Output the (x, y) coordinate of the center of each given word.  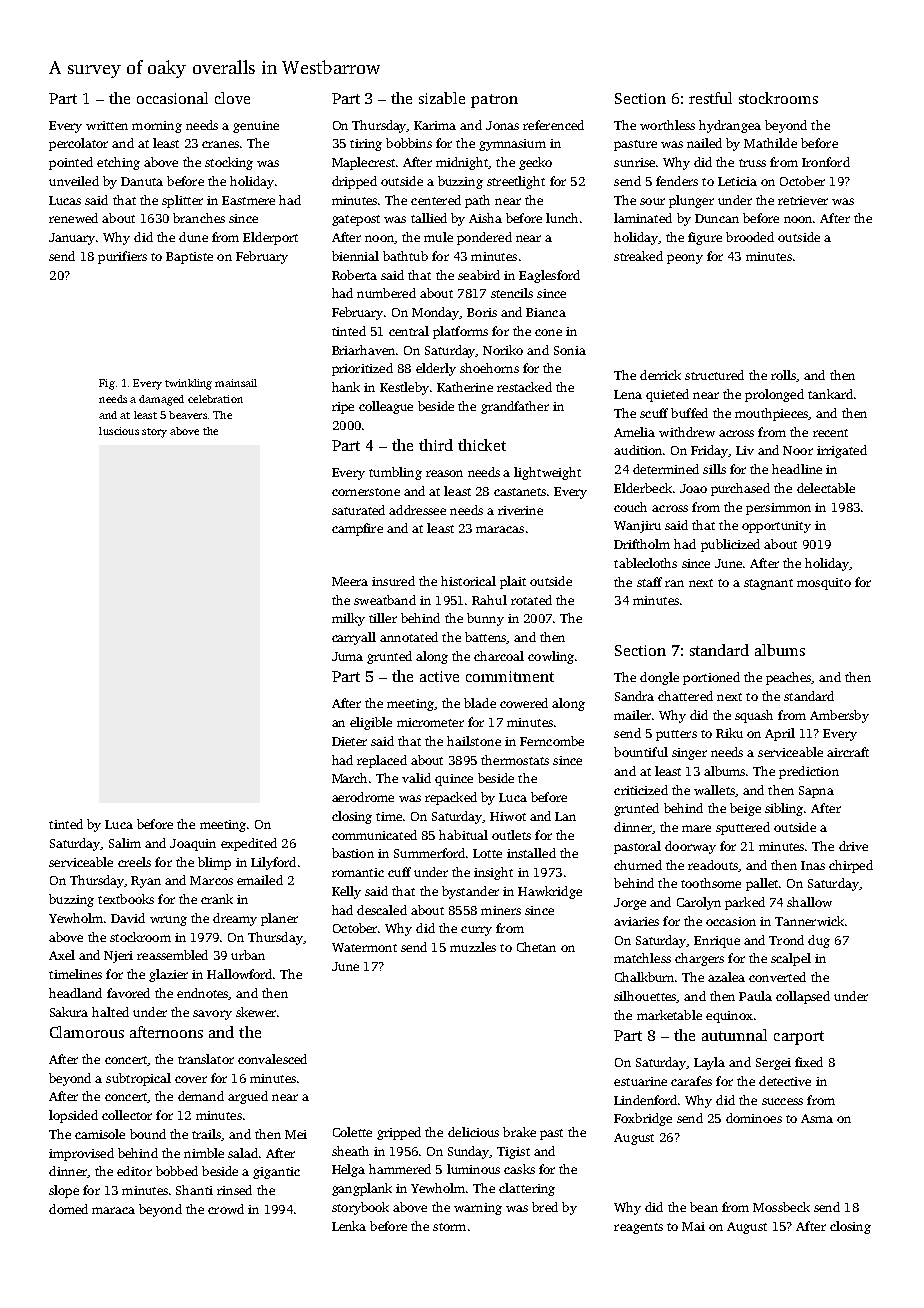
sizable (442, 98)
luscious (119, 431)
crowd (226, 1209)
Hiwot (508, 816)
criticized (641, 790)
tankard (830, 394)
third (436, 445)
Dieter (349, 741)
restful (710, 98)
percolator (78, 144)
